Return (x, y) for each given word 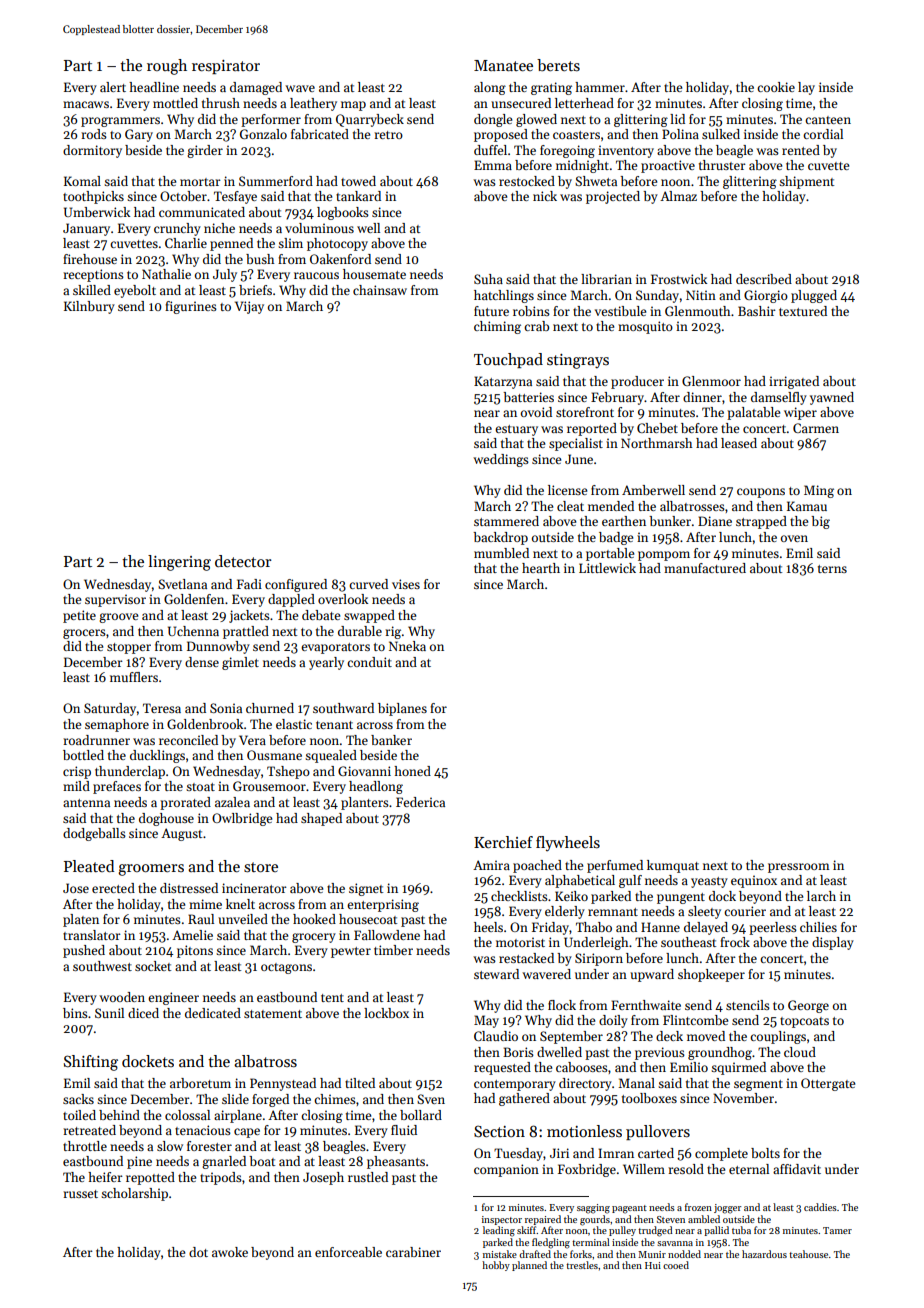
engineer (173, 998)
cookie (776, 87)
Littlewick (607, 568)
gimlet (240, 663)
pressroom (799, 868)
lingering (179, 563)
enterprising (383, 905)
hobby (496, 1266)
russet (80, 1194)
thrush (221, 103)
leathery (313, 104)
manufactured (705, 568)
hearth (541, 568)
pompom (664, 556)
